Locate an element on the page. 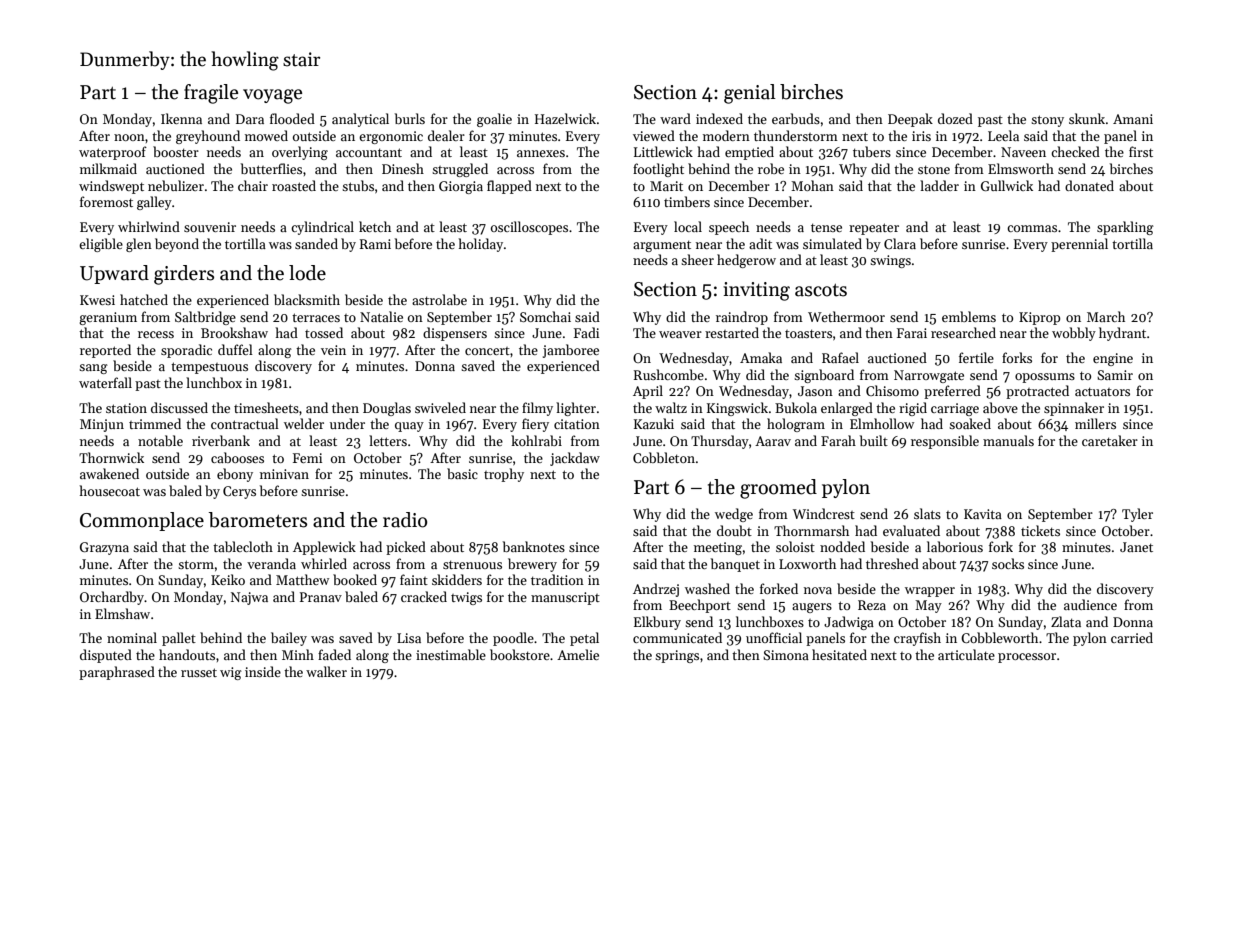 This image has height=952, width=1233. analytical is located at coordinates (360, 120).
